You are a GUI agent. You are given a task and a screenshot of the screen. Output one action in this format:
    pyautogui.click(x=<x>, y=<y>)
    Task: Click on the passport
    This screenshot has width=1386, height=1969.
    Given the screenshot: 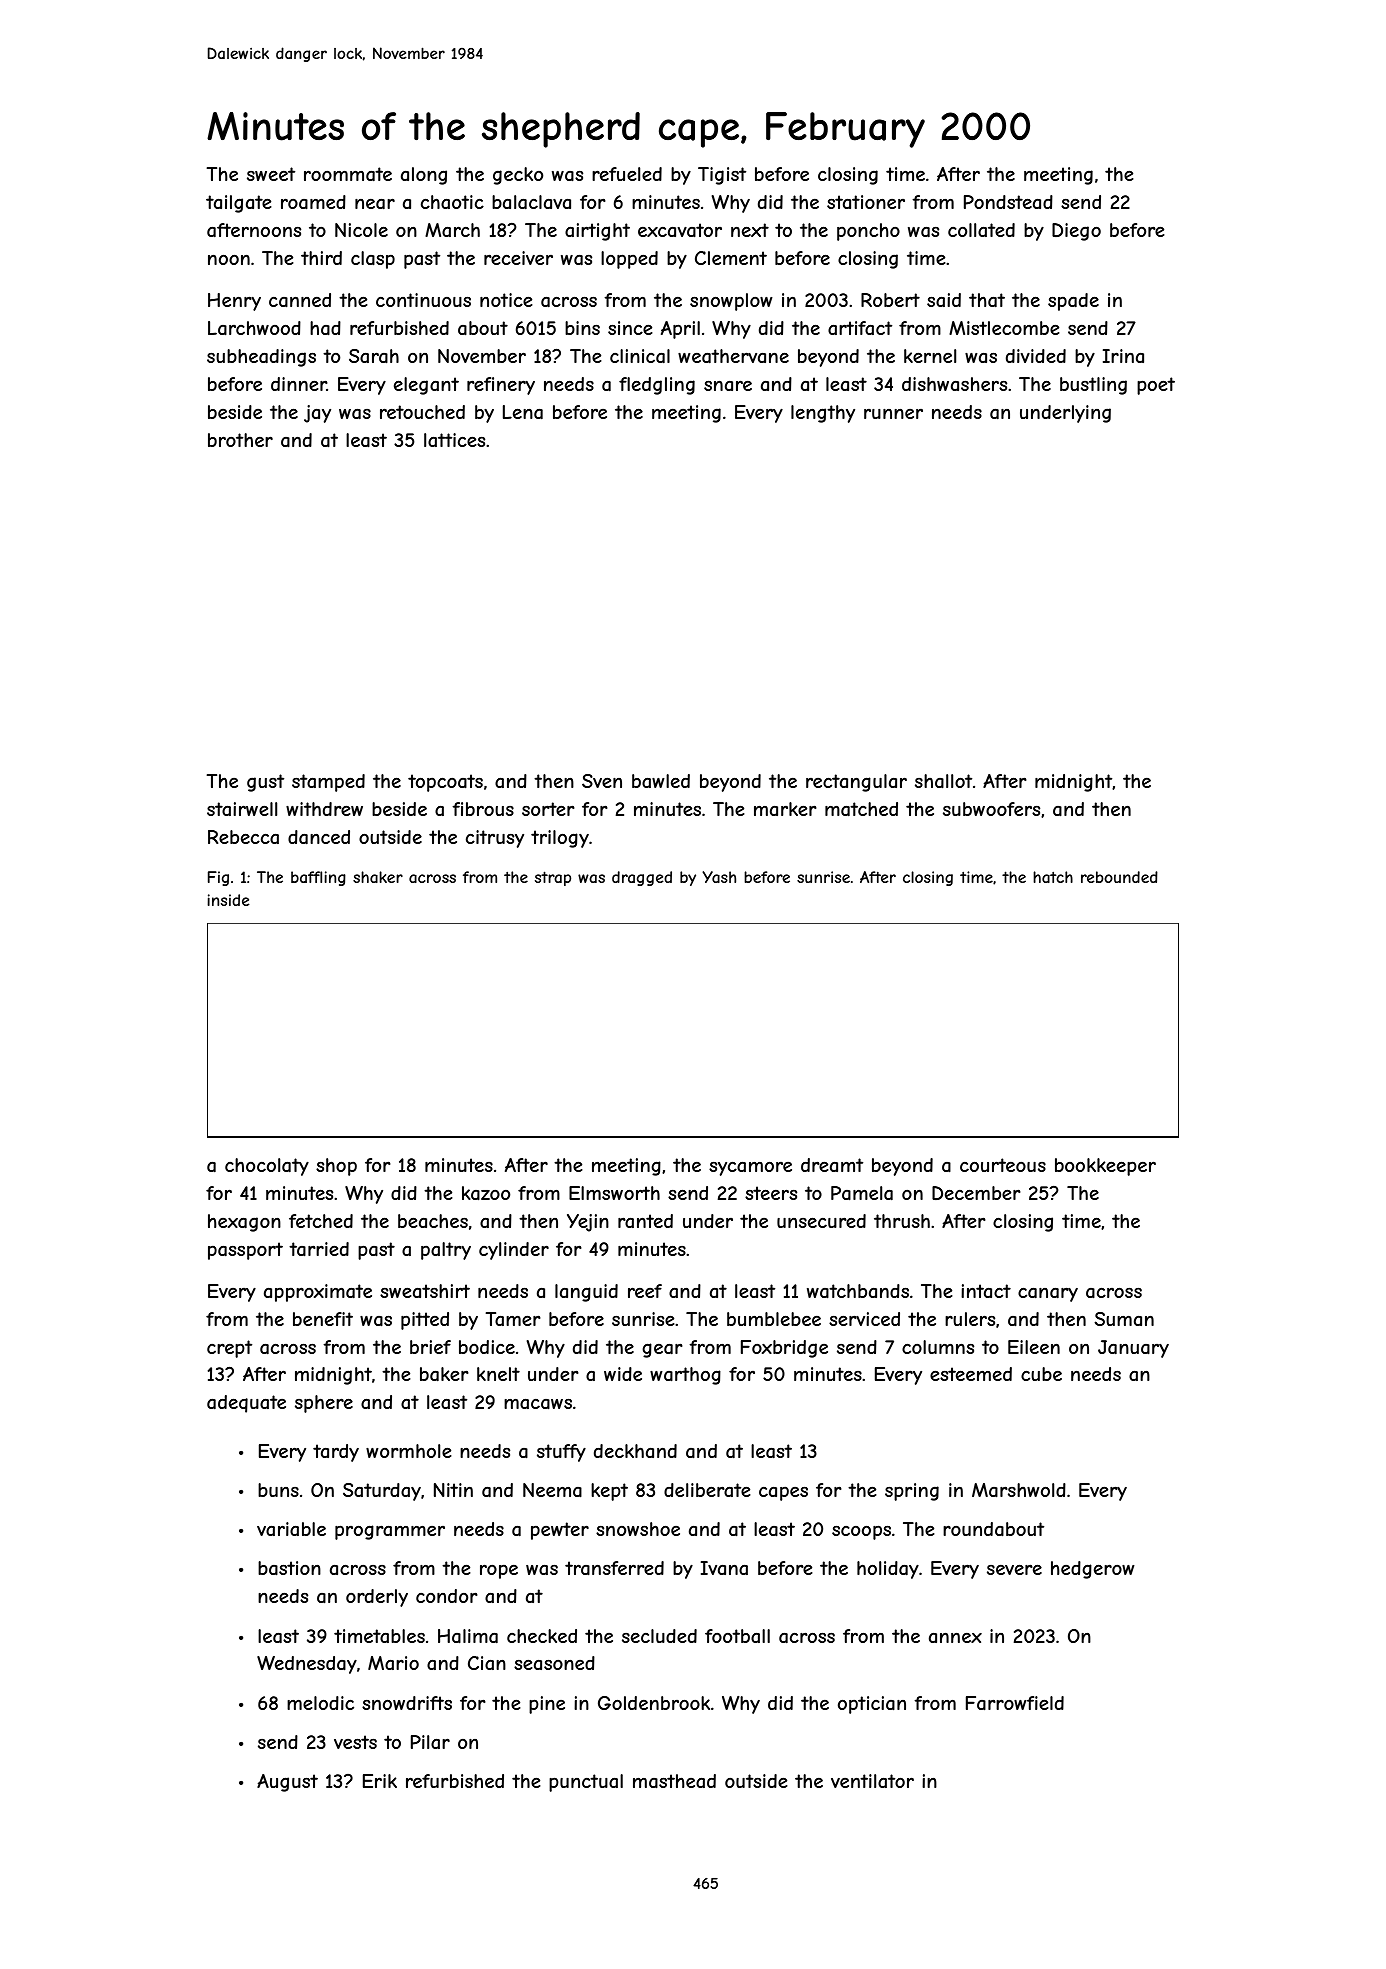 What is the action you would take?
    pyautogui.click(x=245, y=1251)
